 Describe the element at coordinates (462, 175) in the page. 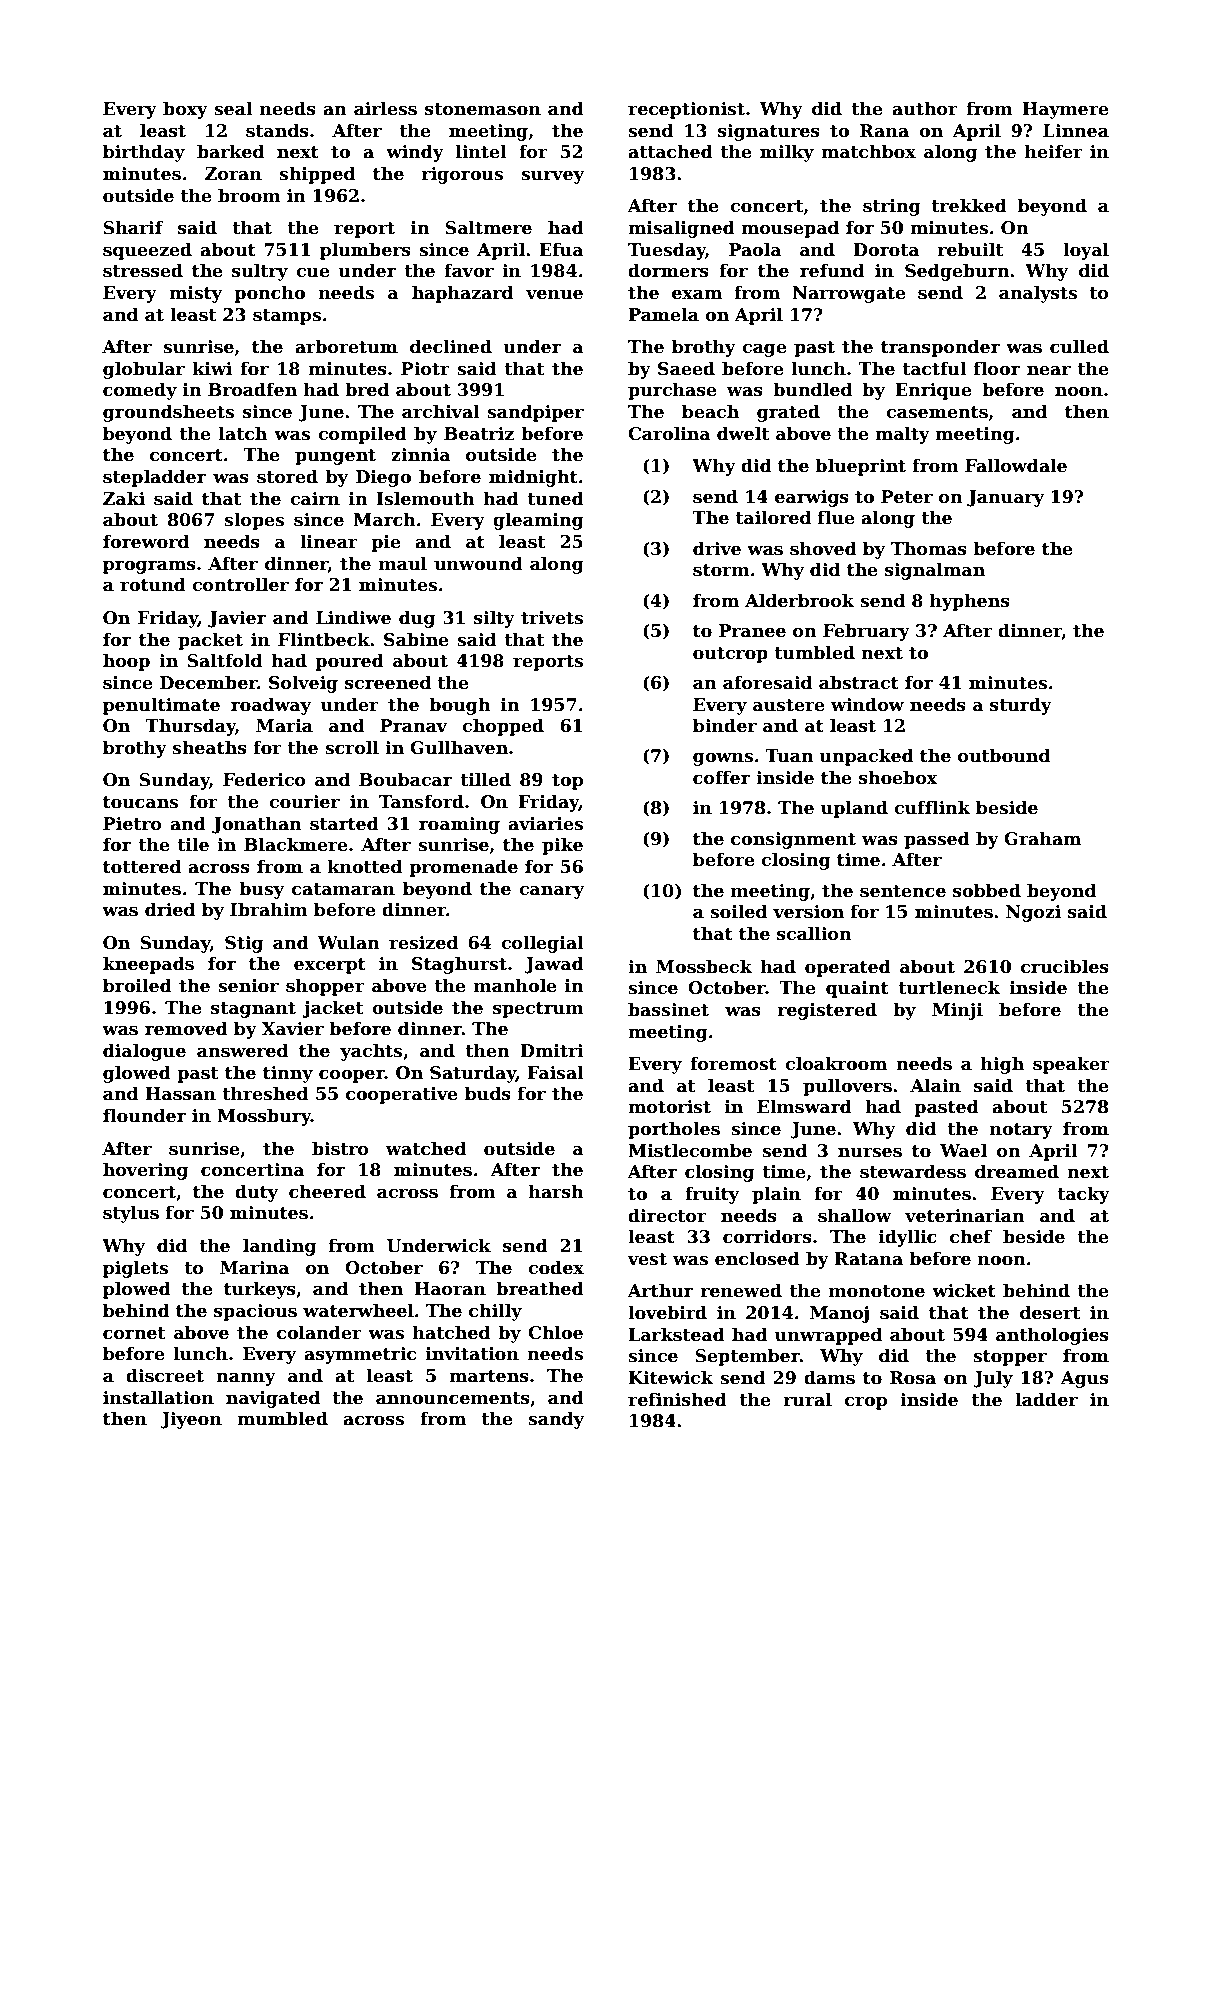

I see `rigorous` at that location.
